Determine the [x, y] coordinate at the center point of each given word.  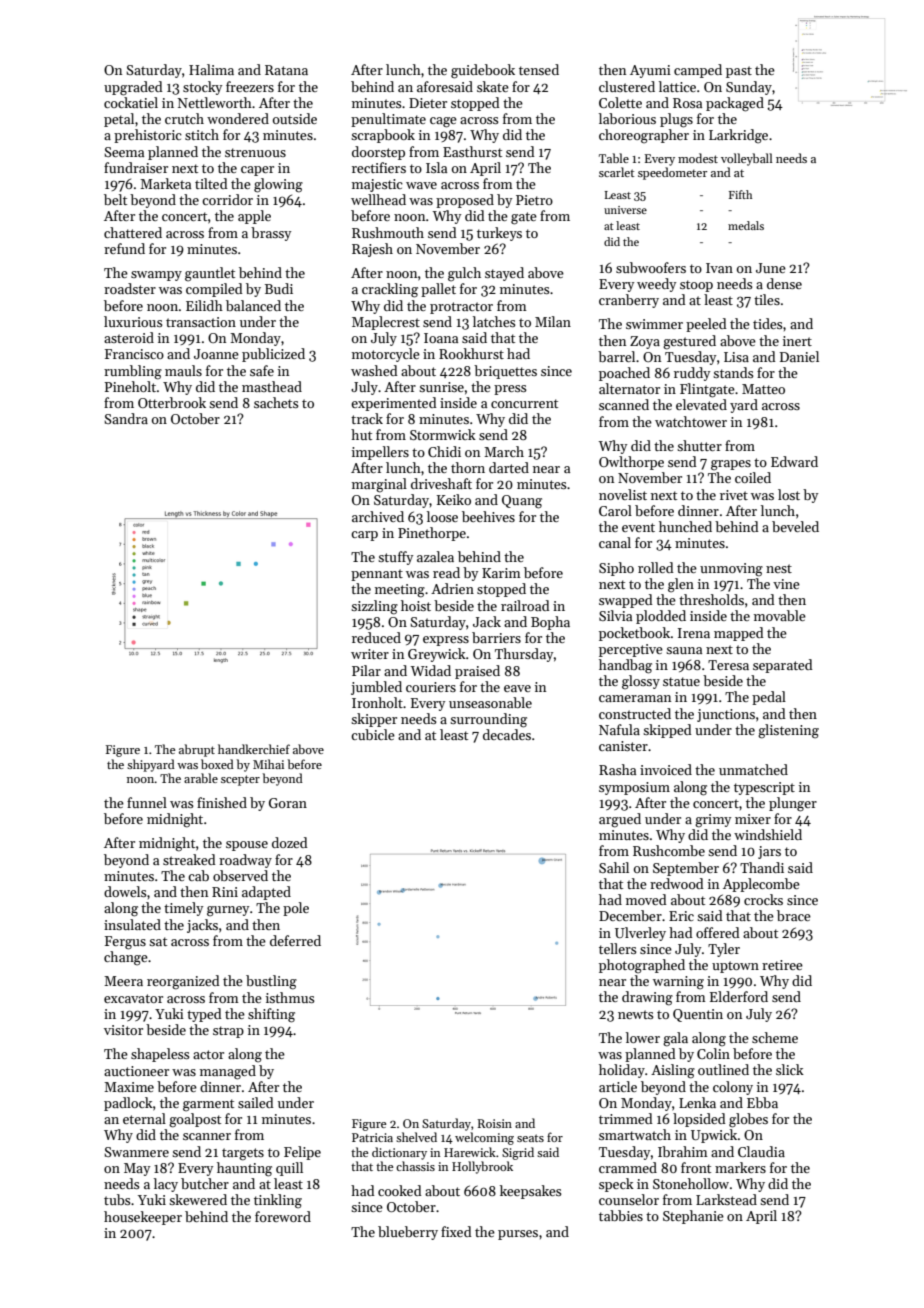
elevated [701, 404]
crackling [390, 290]
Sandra [126, 418]
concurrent [524, 403]
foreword [283, 1216]
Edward [794, 461]
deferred [295, 940]
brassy [271, 234]
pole [296, 909]
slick [790, 1069]
